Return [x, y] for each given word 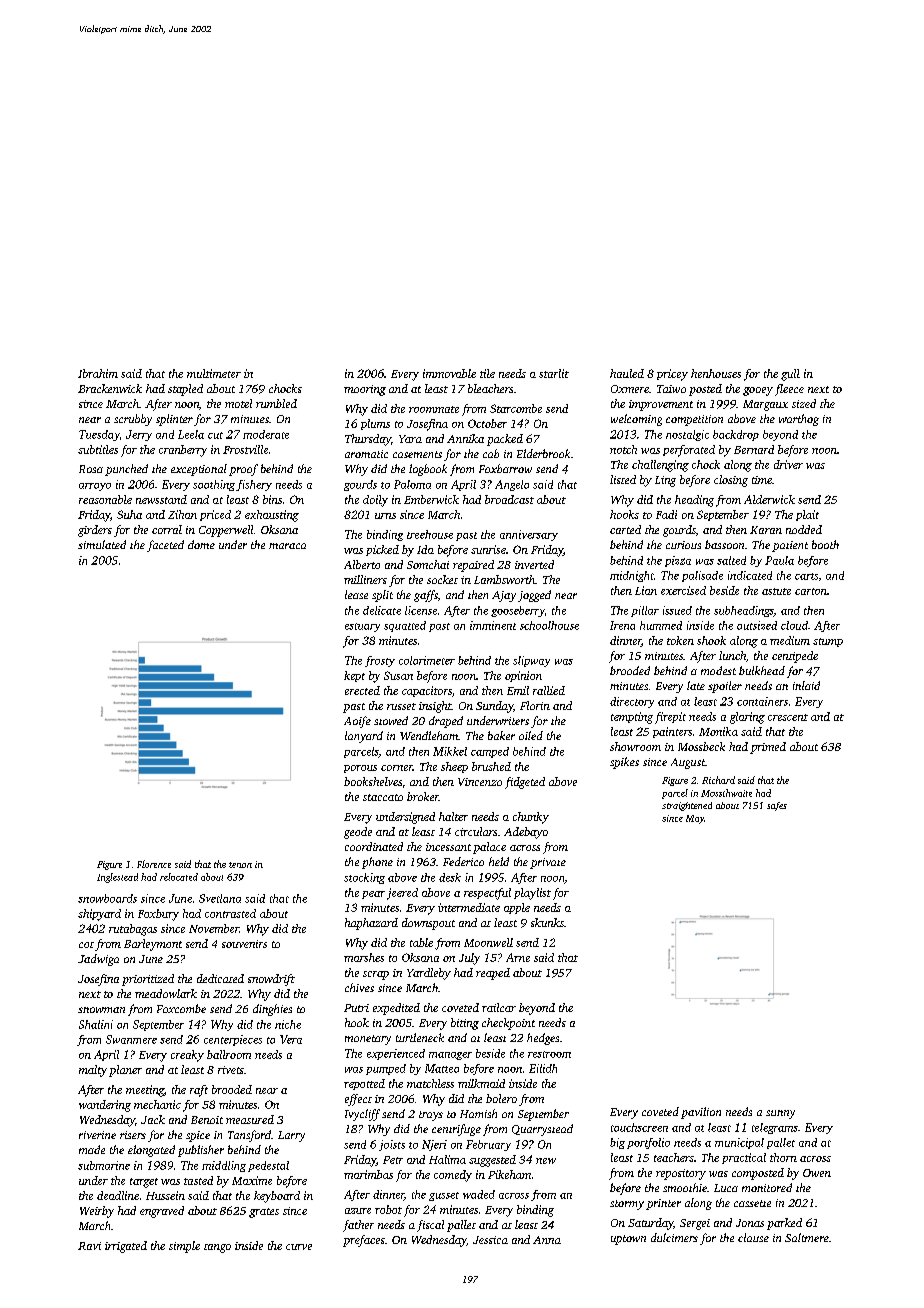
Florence [154, 864]
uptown [628, 1240]
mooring [365, 390]
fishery [254, 485]
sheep [454, 767]
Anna [547, 1240]
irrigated [126, 1247]
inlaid [806, 685]
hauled [627, 373]
